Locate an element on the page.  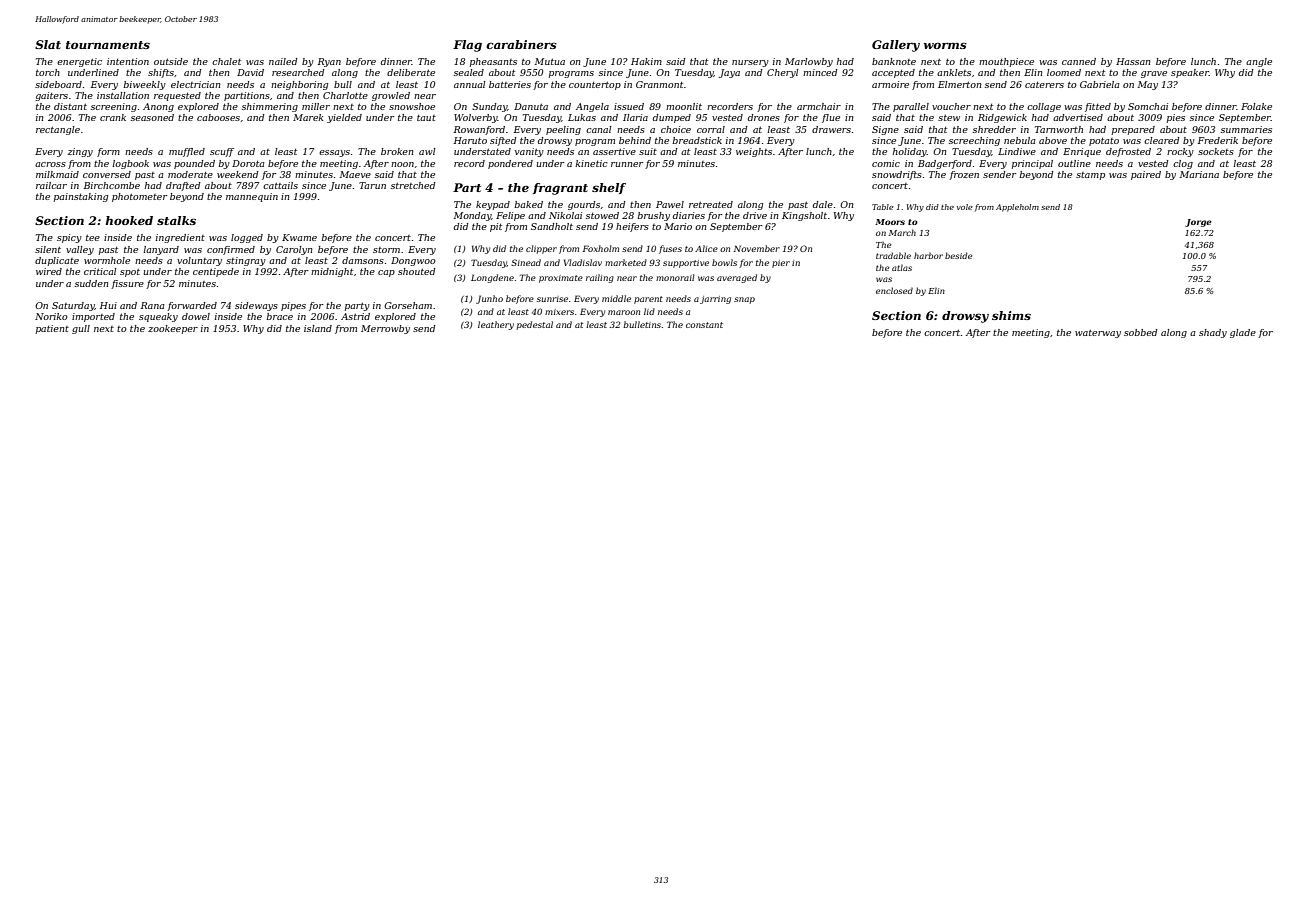
Gallery is located at coordinates (896, 46).
